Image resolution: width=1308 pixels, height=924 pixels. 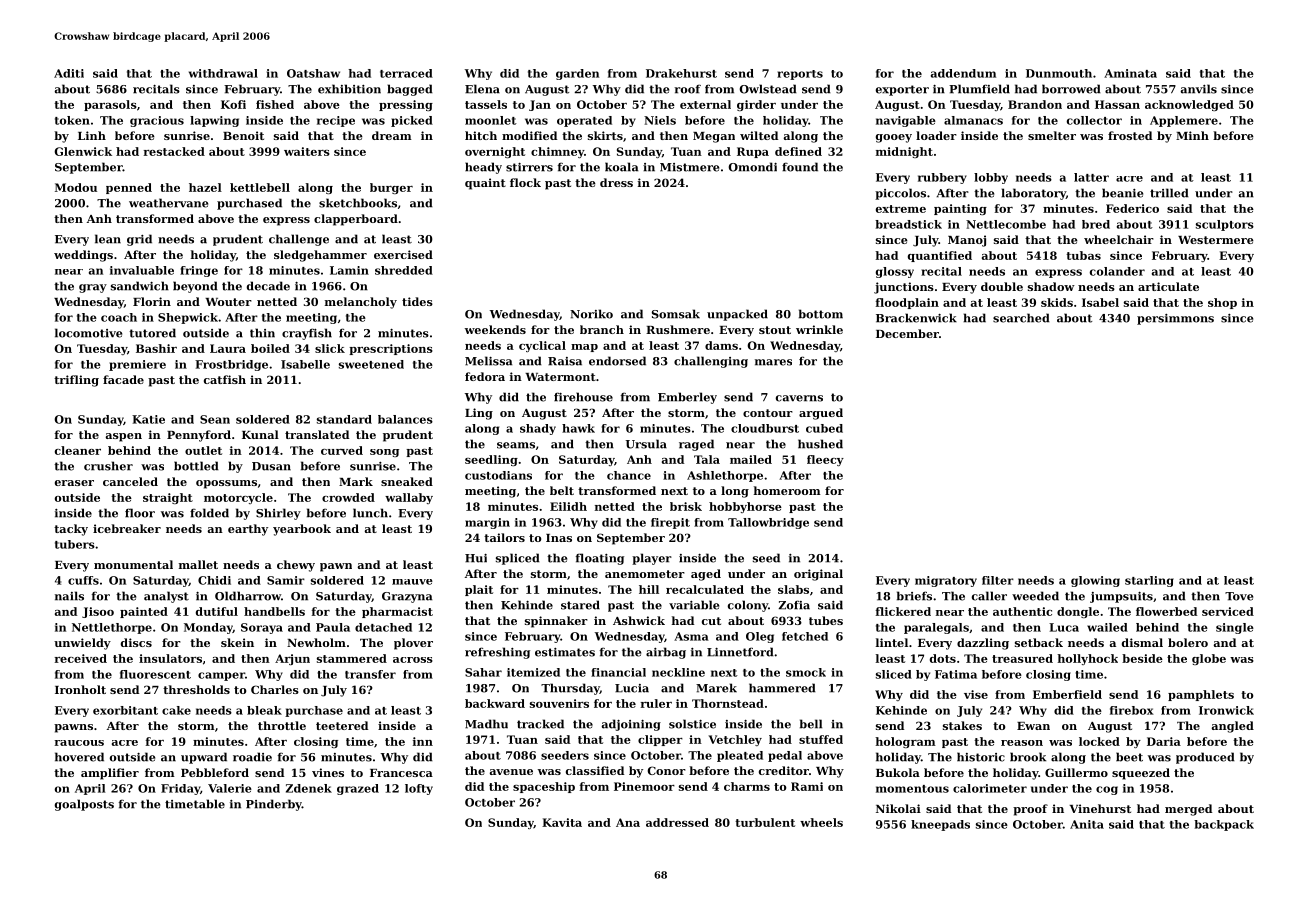 I want to click on Brackenwick, so click(x=916, y=318).
